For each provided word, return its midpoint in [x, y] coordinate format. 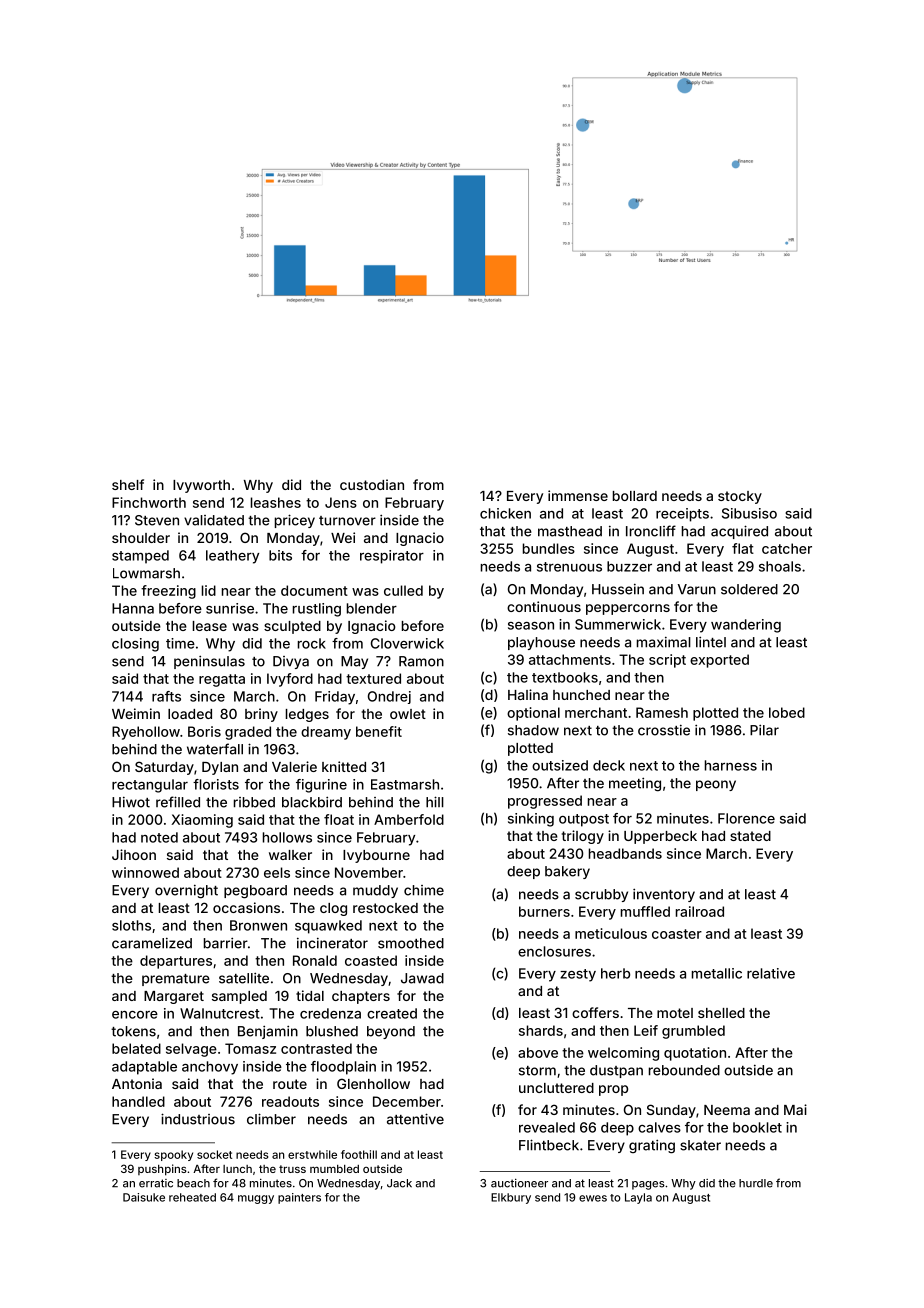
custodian [372, 484]
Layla [638, 1198]
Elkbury [511, 1198]
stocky [740, 497]
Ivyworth [201, 486]
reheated [192, 1197]
